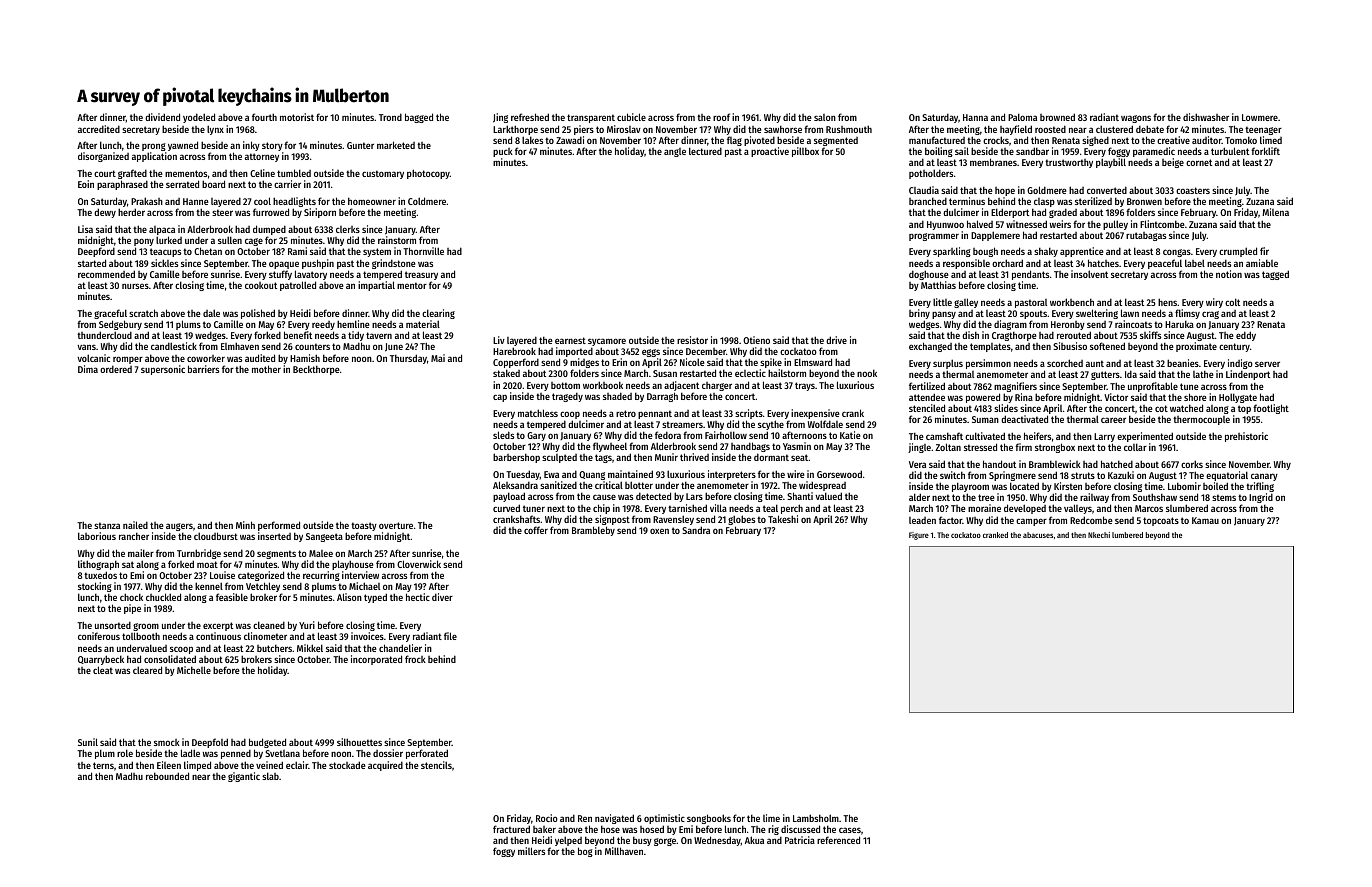 This screenshot has height=887, width=1372. What do you see at coordinates (1149, 508) in the screenshot?
I see `Marcos` at bounding box center [1149, 508].
